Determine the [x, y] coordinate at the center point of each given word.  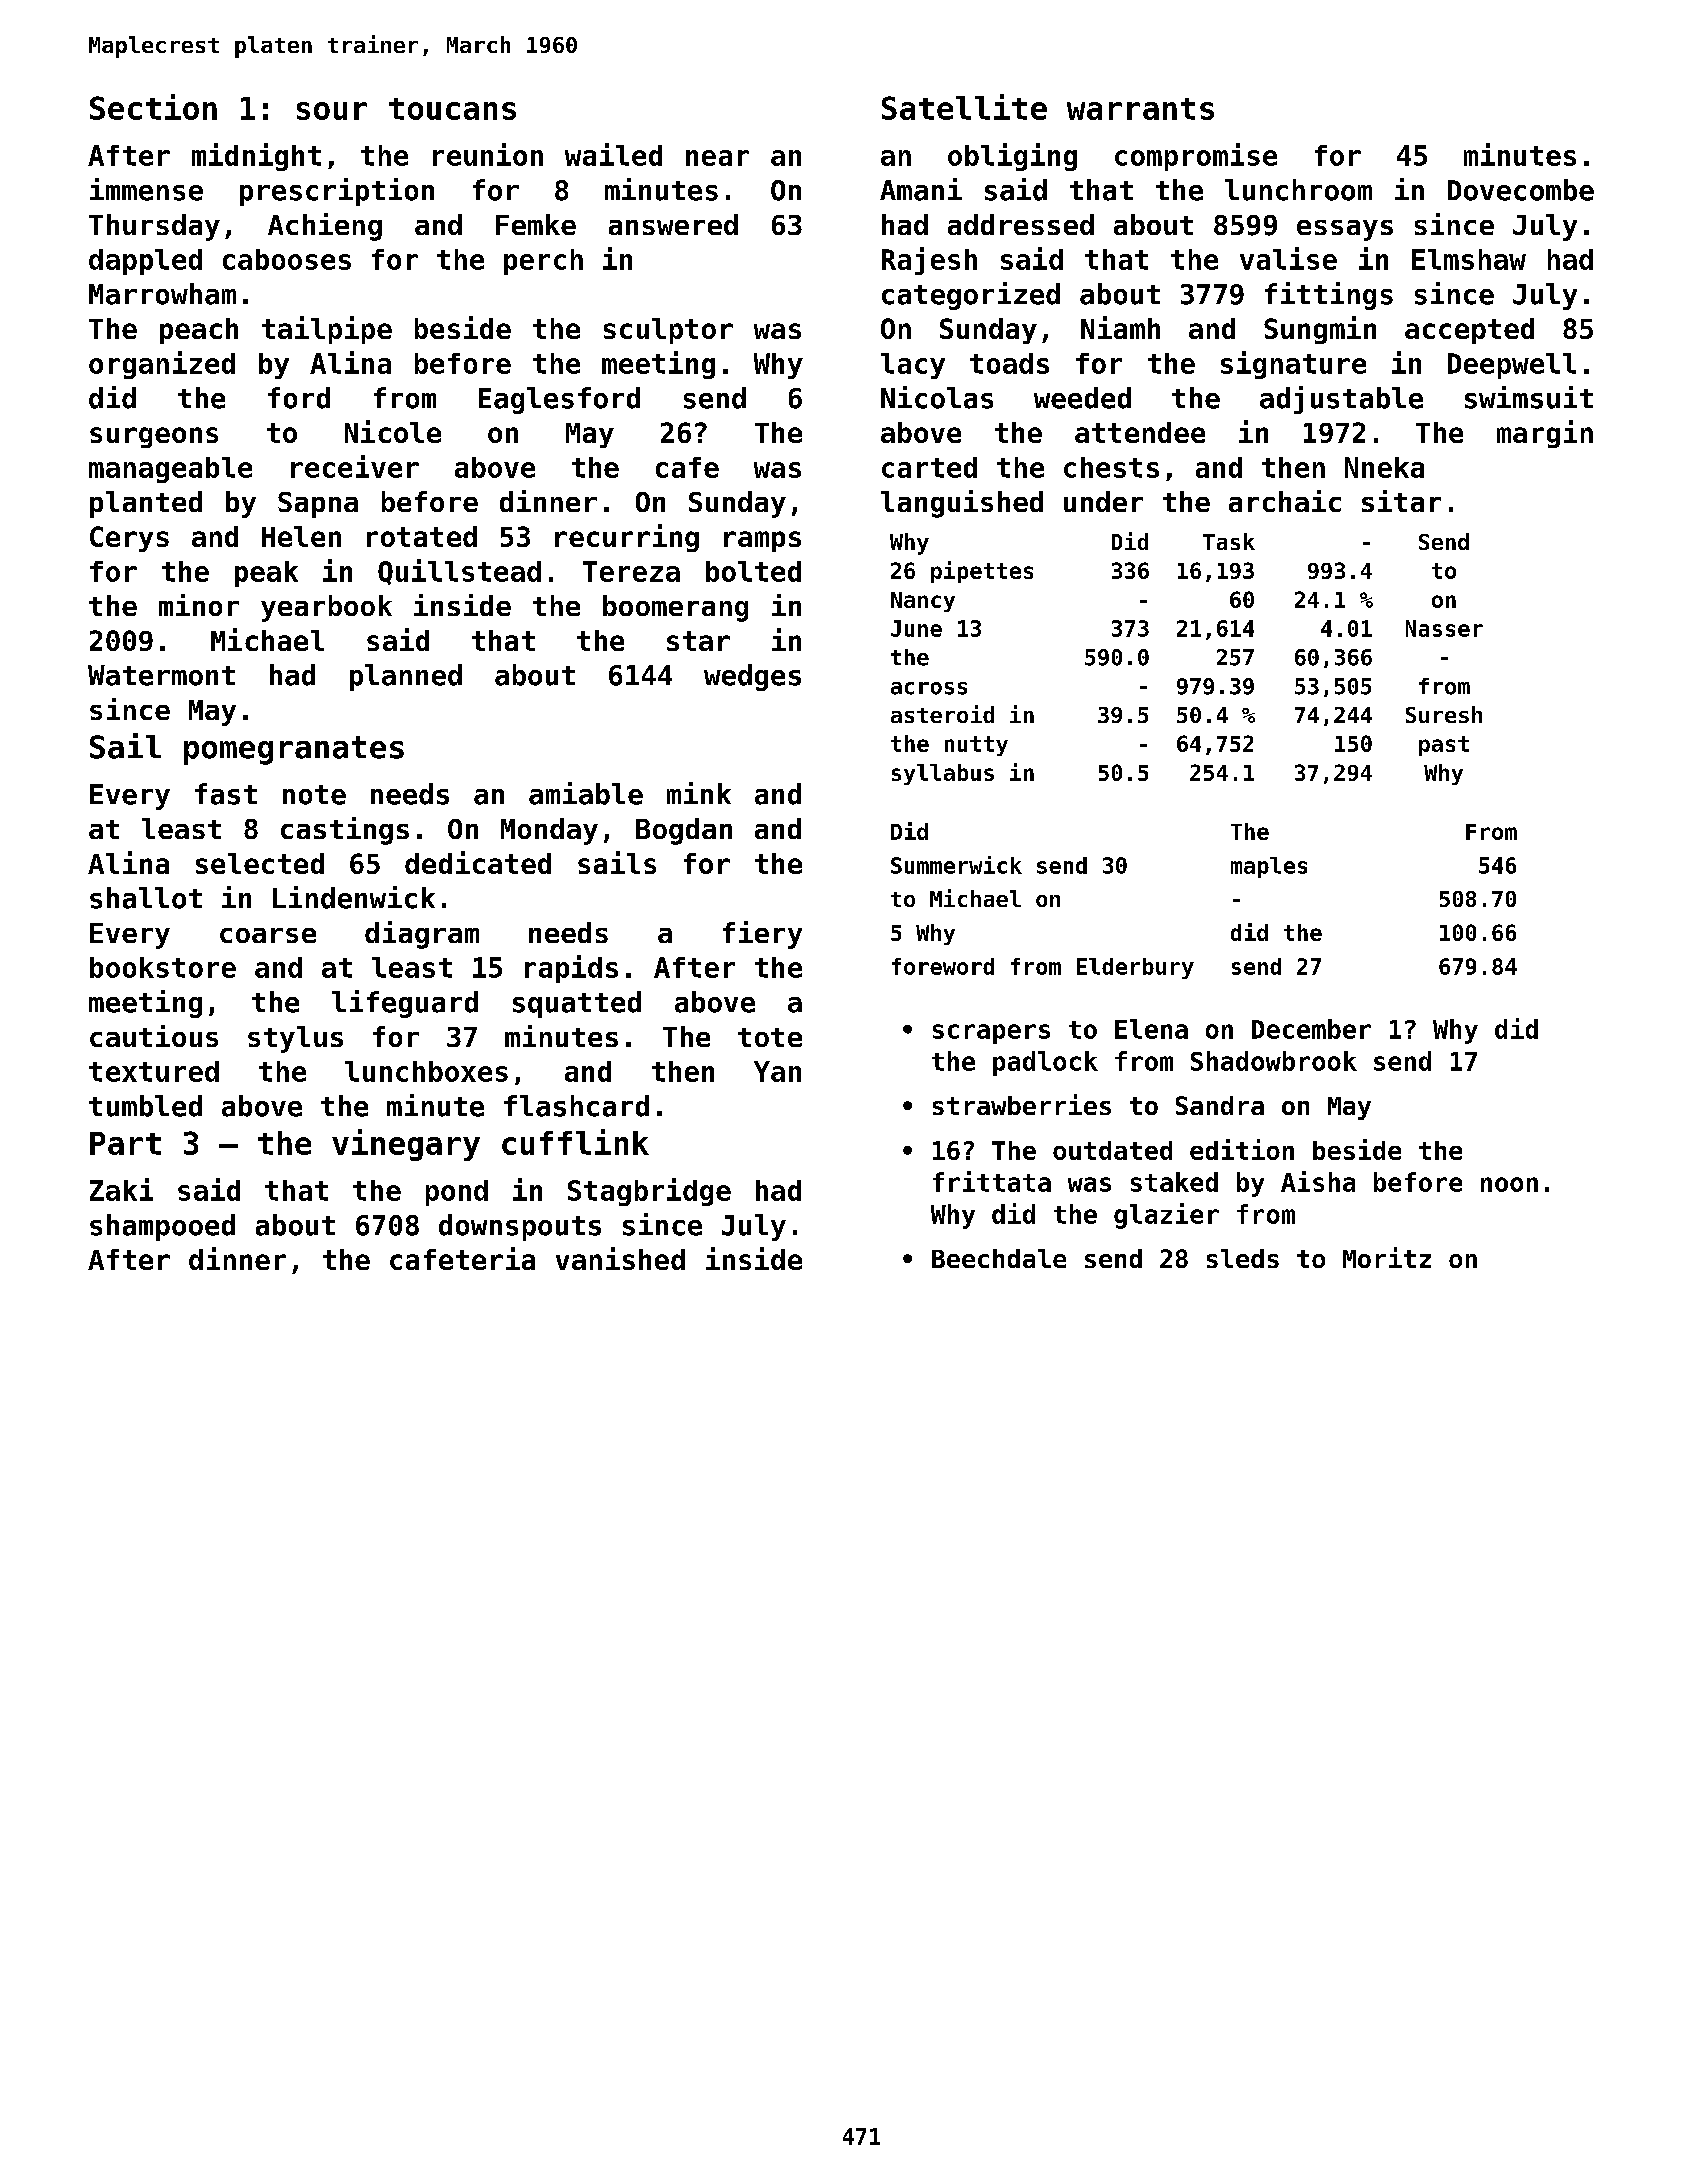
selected [260, 863]
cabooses [287, 259]
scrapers [991, 1034]
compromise [1196, 157]
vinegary [406, 1145]
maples [1269, 867]
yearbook [326, 608]
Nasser [1444, 628]
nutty [976, 746]
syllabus [943, 774]
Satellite [964, 107]
